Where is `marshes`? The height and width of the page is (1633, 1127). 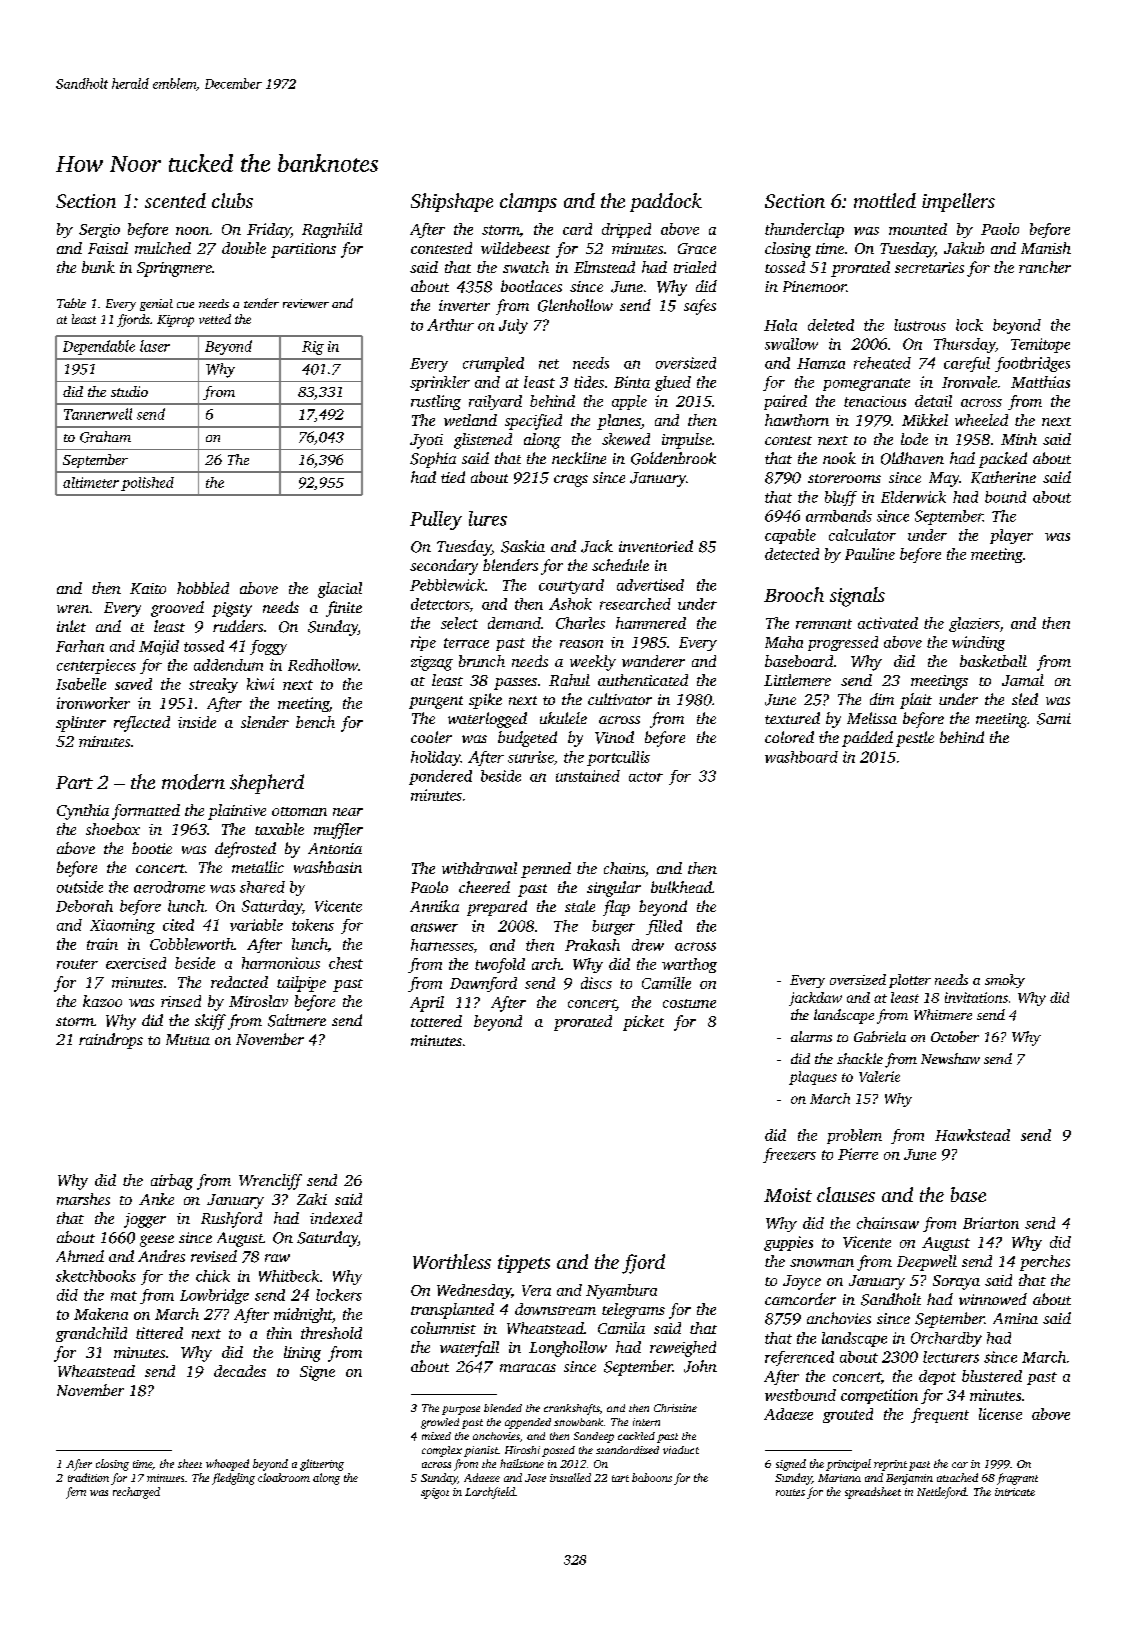 marshes is located at coordinates (83, 1199).
